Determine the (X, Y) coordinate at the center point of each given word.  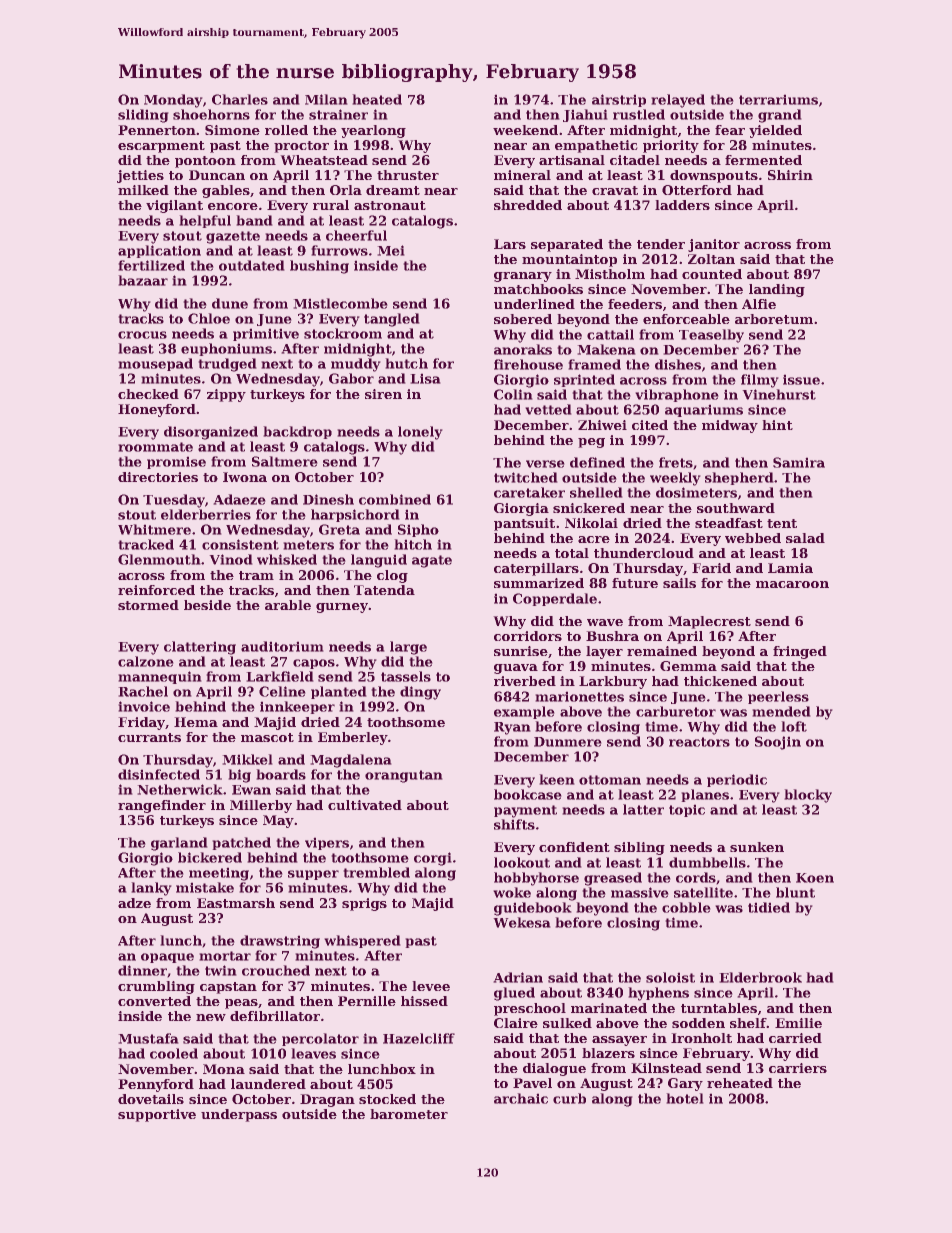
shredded (528, 205)
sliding (143, 116)
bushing (319, 267)
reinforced (156, 590)
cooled (174, 1053)
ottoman (610, 780)
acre (594, 539)
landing (777, 290)
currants (149, 737)
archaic (521, 1098)
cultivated (365, 805)
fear (730, 130)
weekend (525, 130)
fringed (800, 652)
